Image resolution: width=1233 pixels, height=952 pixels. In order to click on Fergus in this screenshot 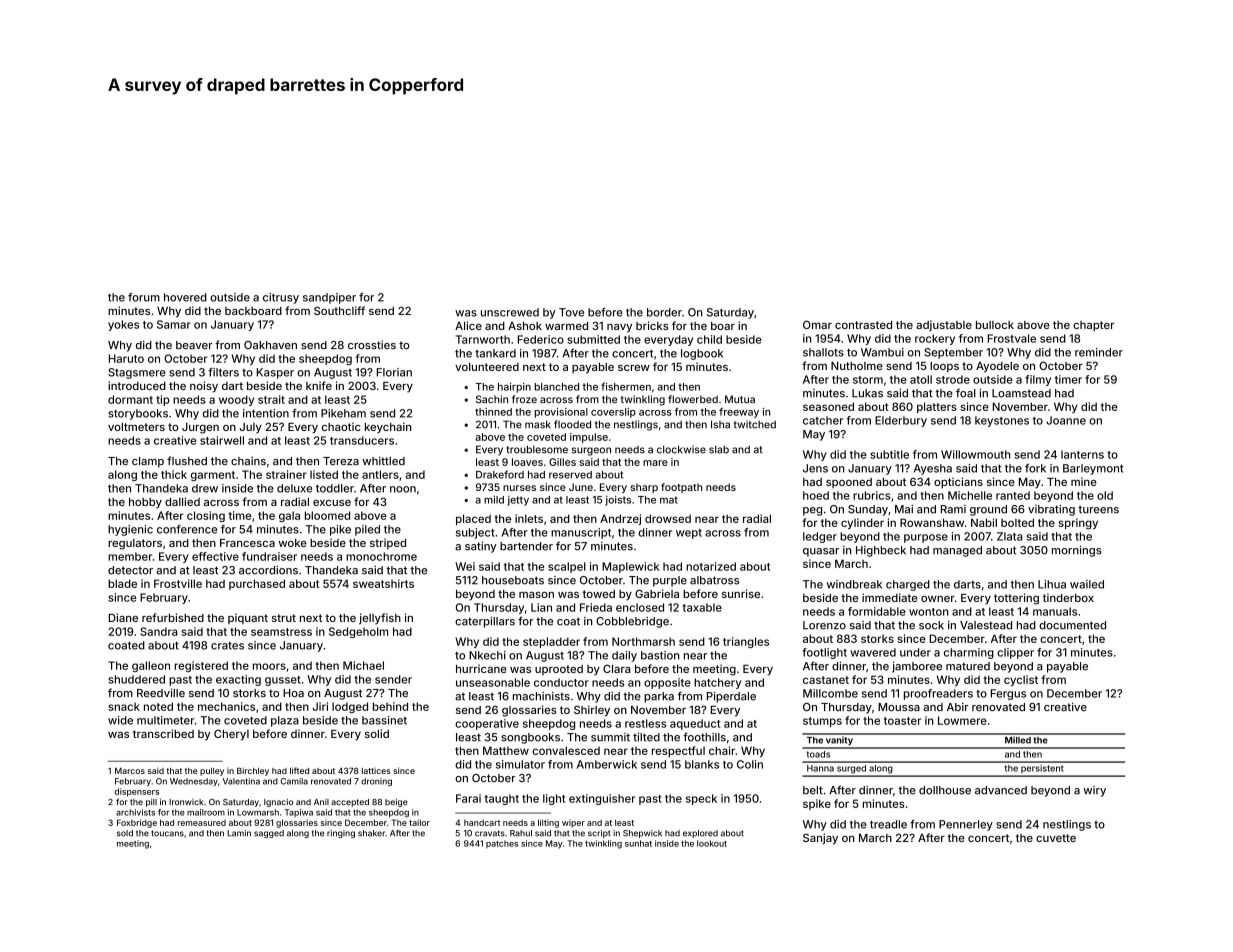, I will do `click(1008, 694)`.
